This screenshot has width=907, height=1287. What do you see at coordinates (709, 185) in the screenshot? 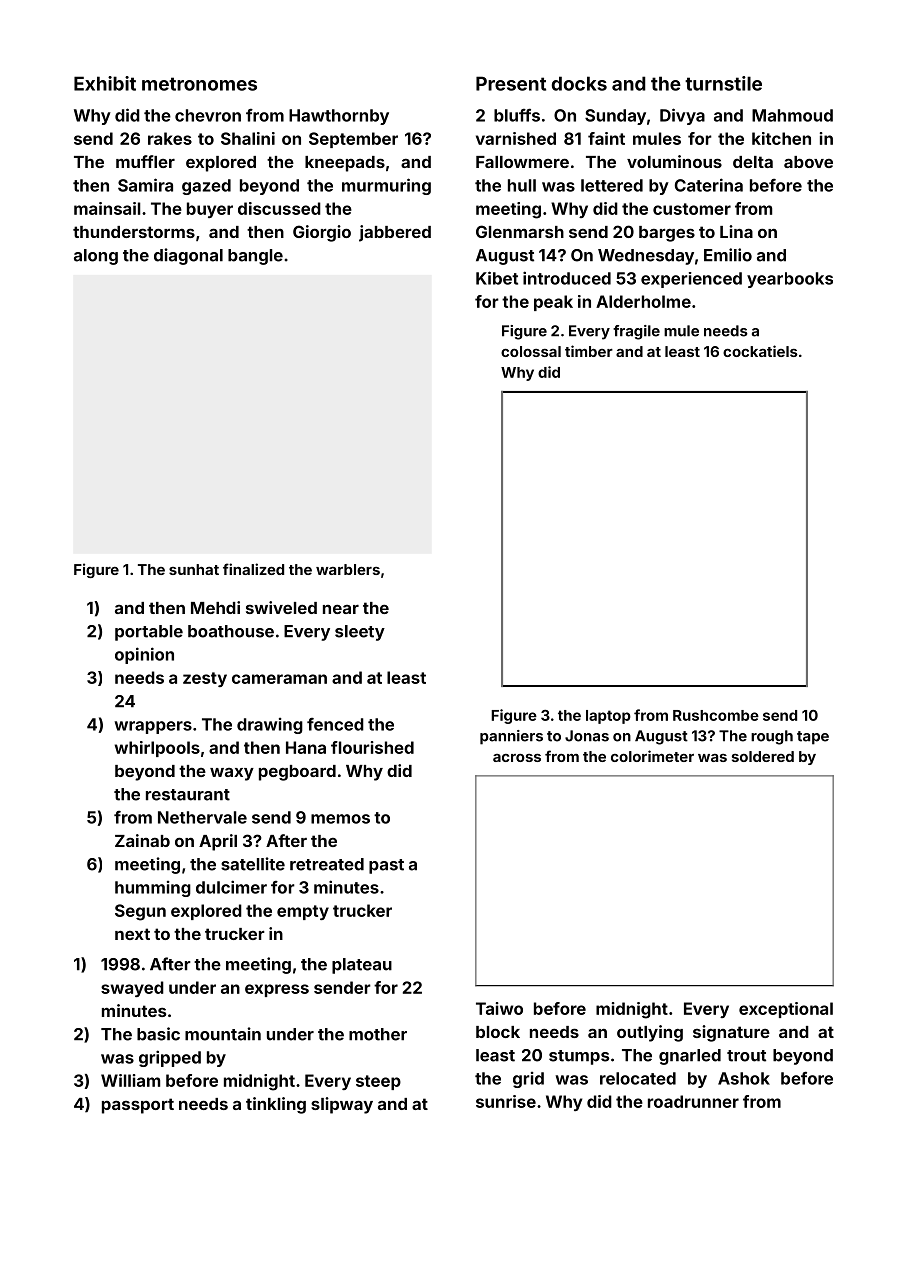
I see `Caterina` at bounding box center [709, 185].
